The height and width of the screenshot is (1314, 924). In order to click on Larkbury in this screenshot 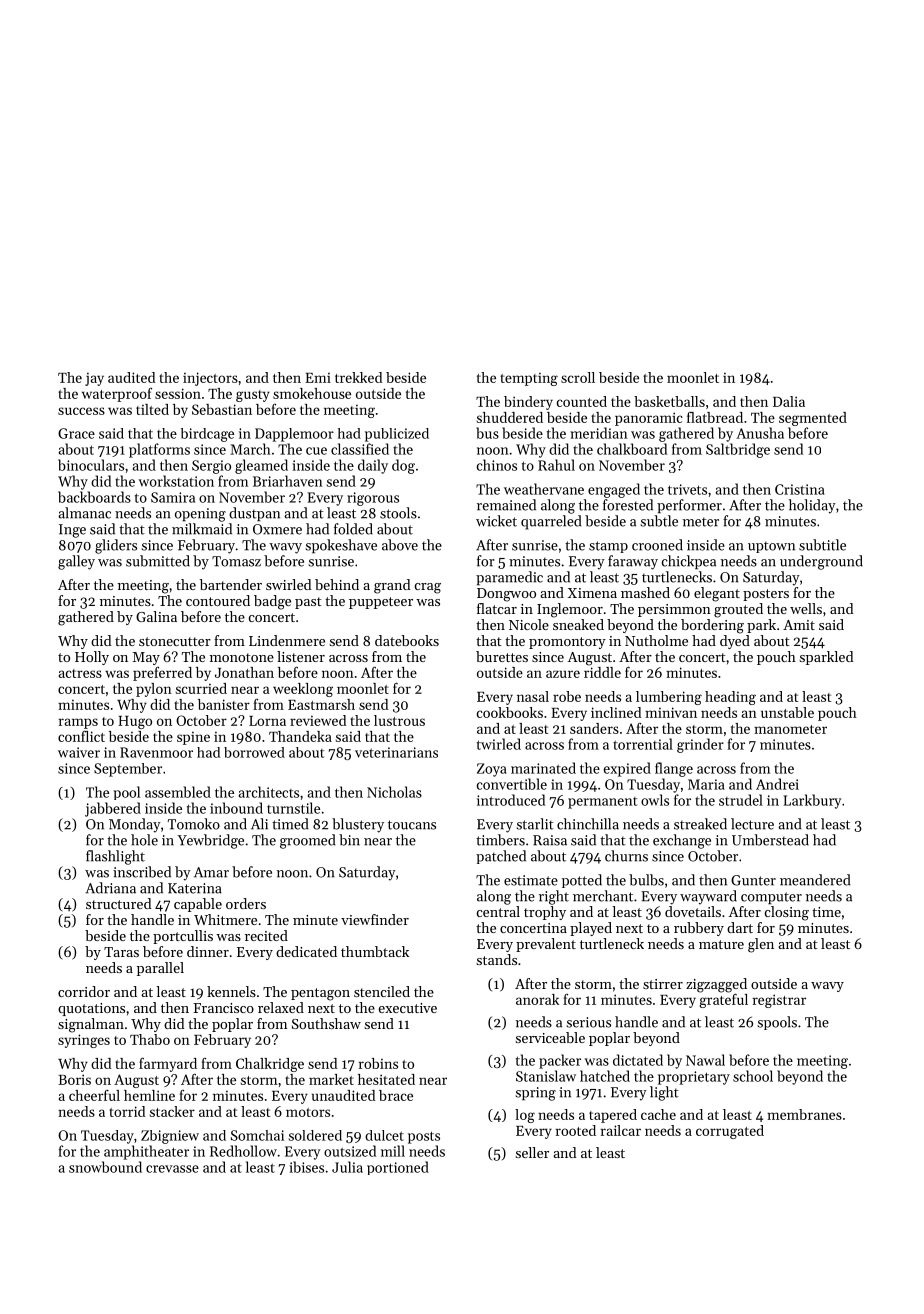, I will do `click(812, 801)`.
